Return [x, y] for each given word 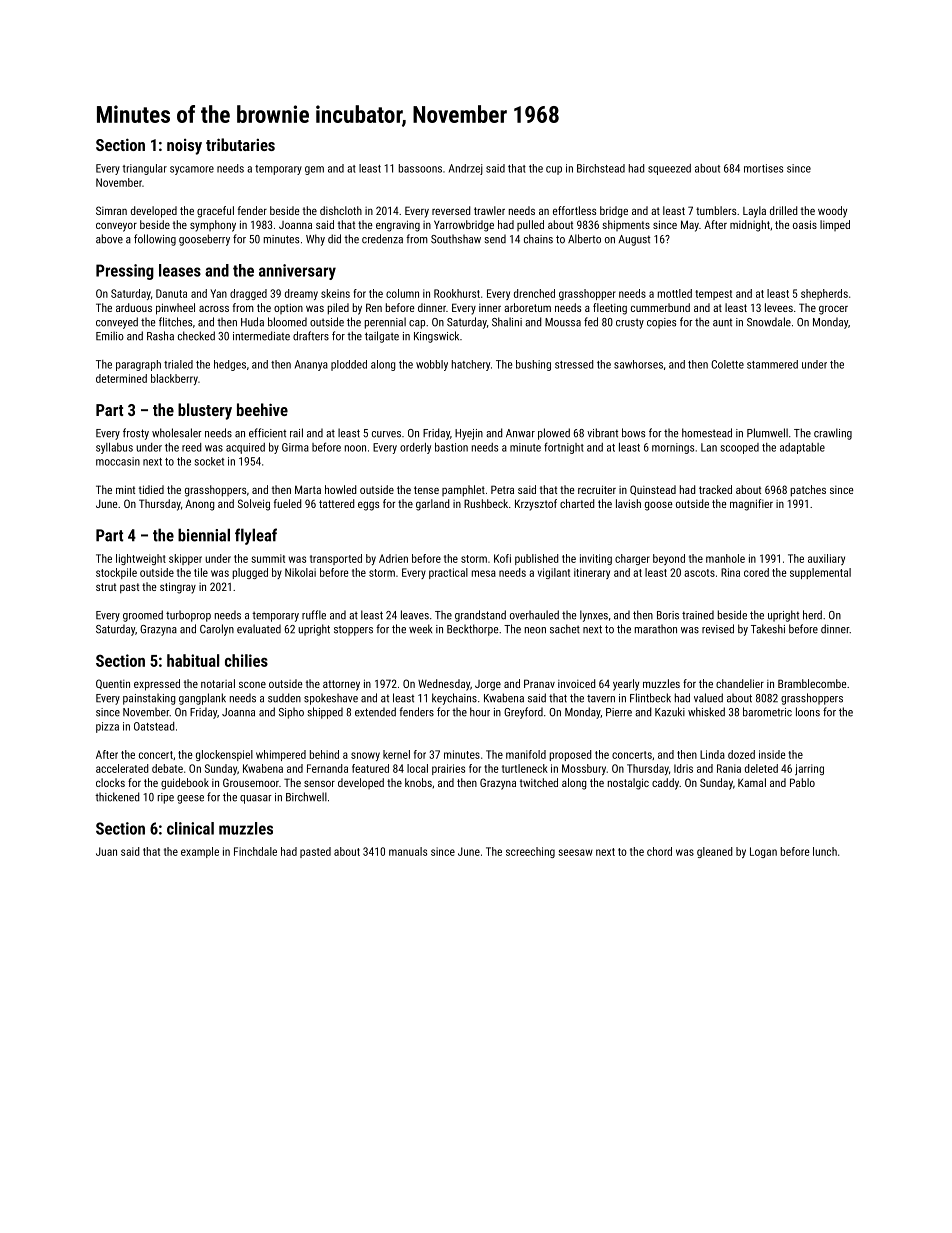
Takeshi [768, 629]
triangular [144, 169]
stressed [574, 364]
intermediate [261, 336]
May [690, 226]
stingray [178, 588]
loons [808, 712]
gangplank [202, 699]
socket [209, 461]
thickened [117, 797]
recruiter [597, 489]
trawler [489, 210]
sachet [565, 629]
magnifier [751, 505]
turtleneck [525, 768]
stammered [772, 364]
